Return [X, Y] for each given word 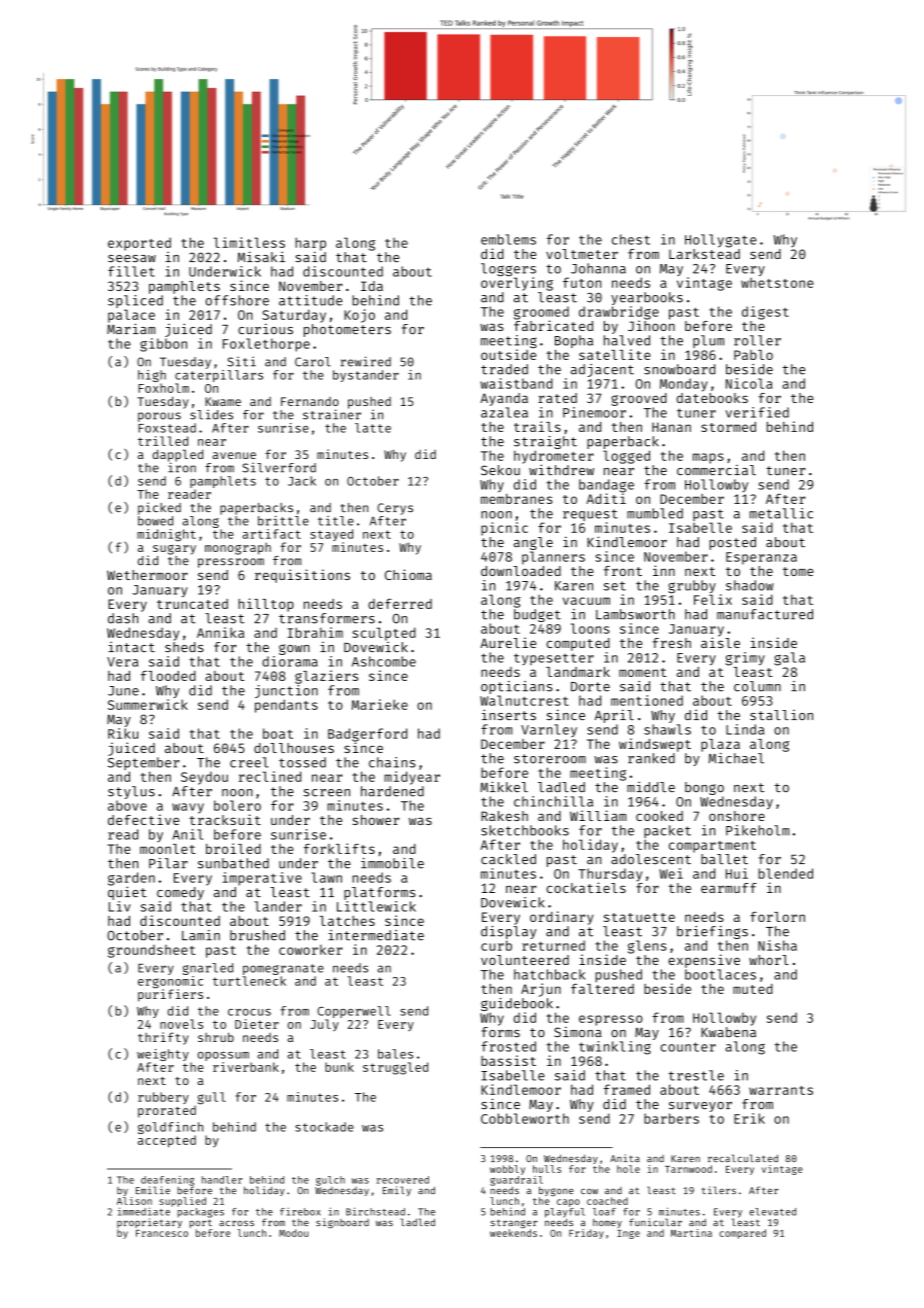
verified [757, 412]
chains [392, 762]
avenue [234, 455]
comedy [180, 893]
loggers [508, 269]
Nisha [777, 945]
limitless [249, 242]
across [236, 1223]
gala [789, 659]
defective [143, 819]
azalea [504, 412]
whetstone [777, 283]
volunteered [525, 960]
